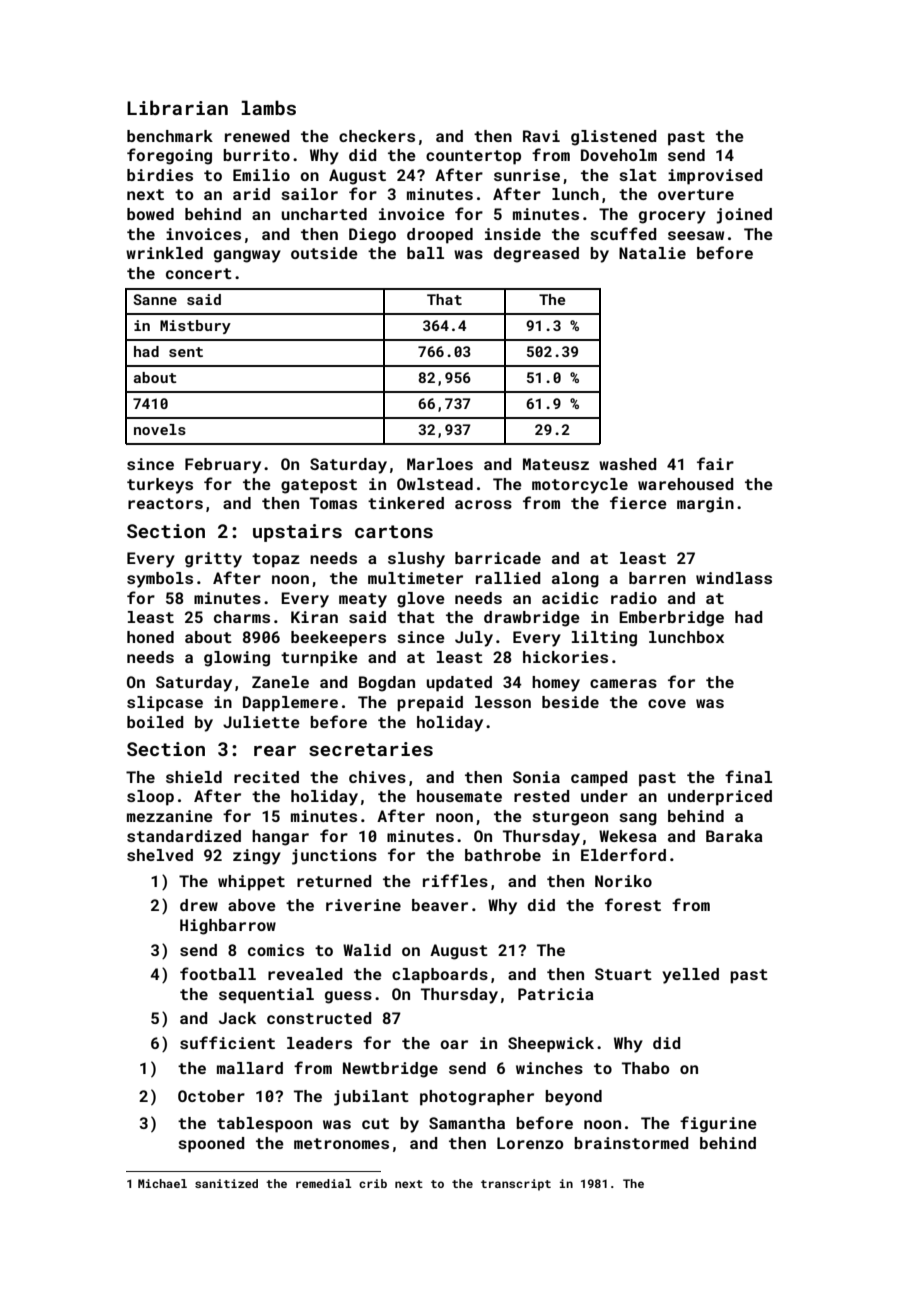 This screenshot has height=1316, width=908. What do you see at coordinates (177, 107) in the screenshot?
I see `Librarian` at bounding box center [177, 107].
